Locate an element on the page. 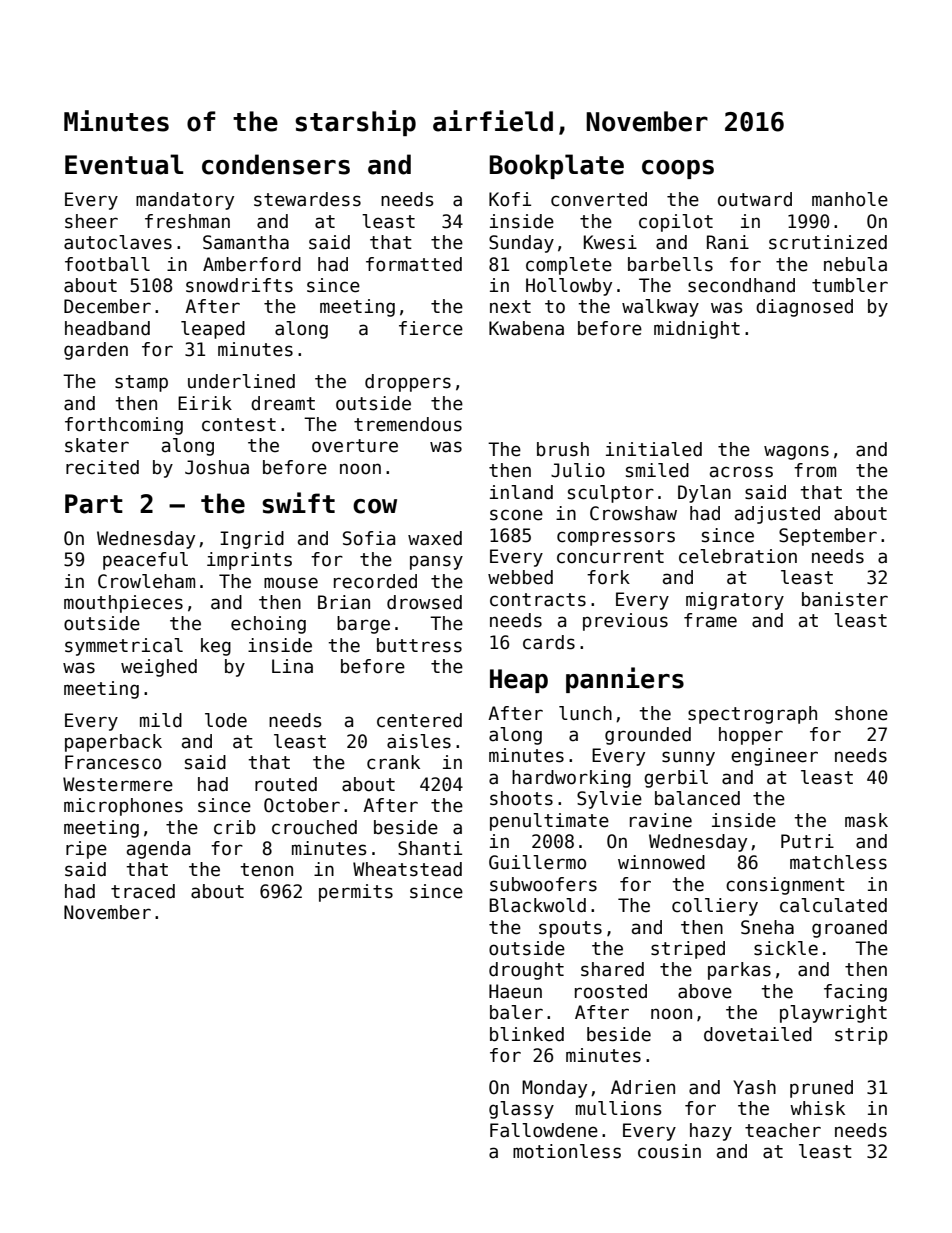 Image resolution: width=952 pixels, height=1233 pixels. traced is located at coordinates (143, 891).
